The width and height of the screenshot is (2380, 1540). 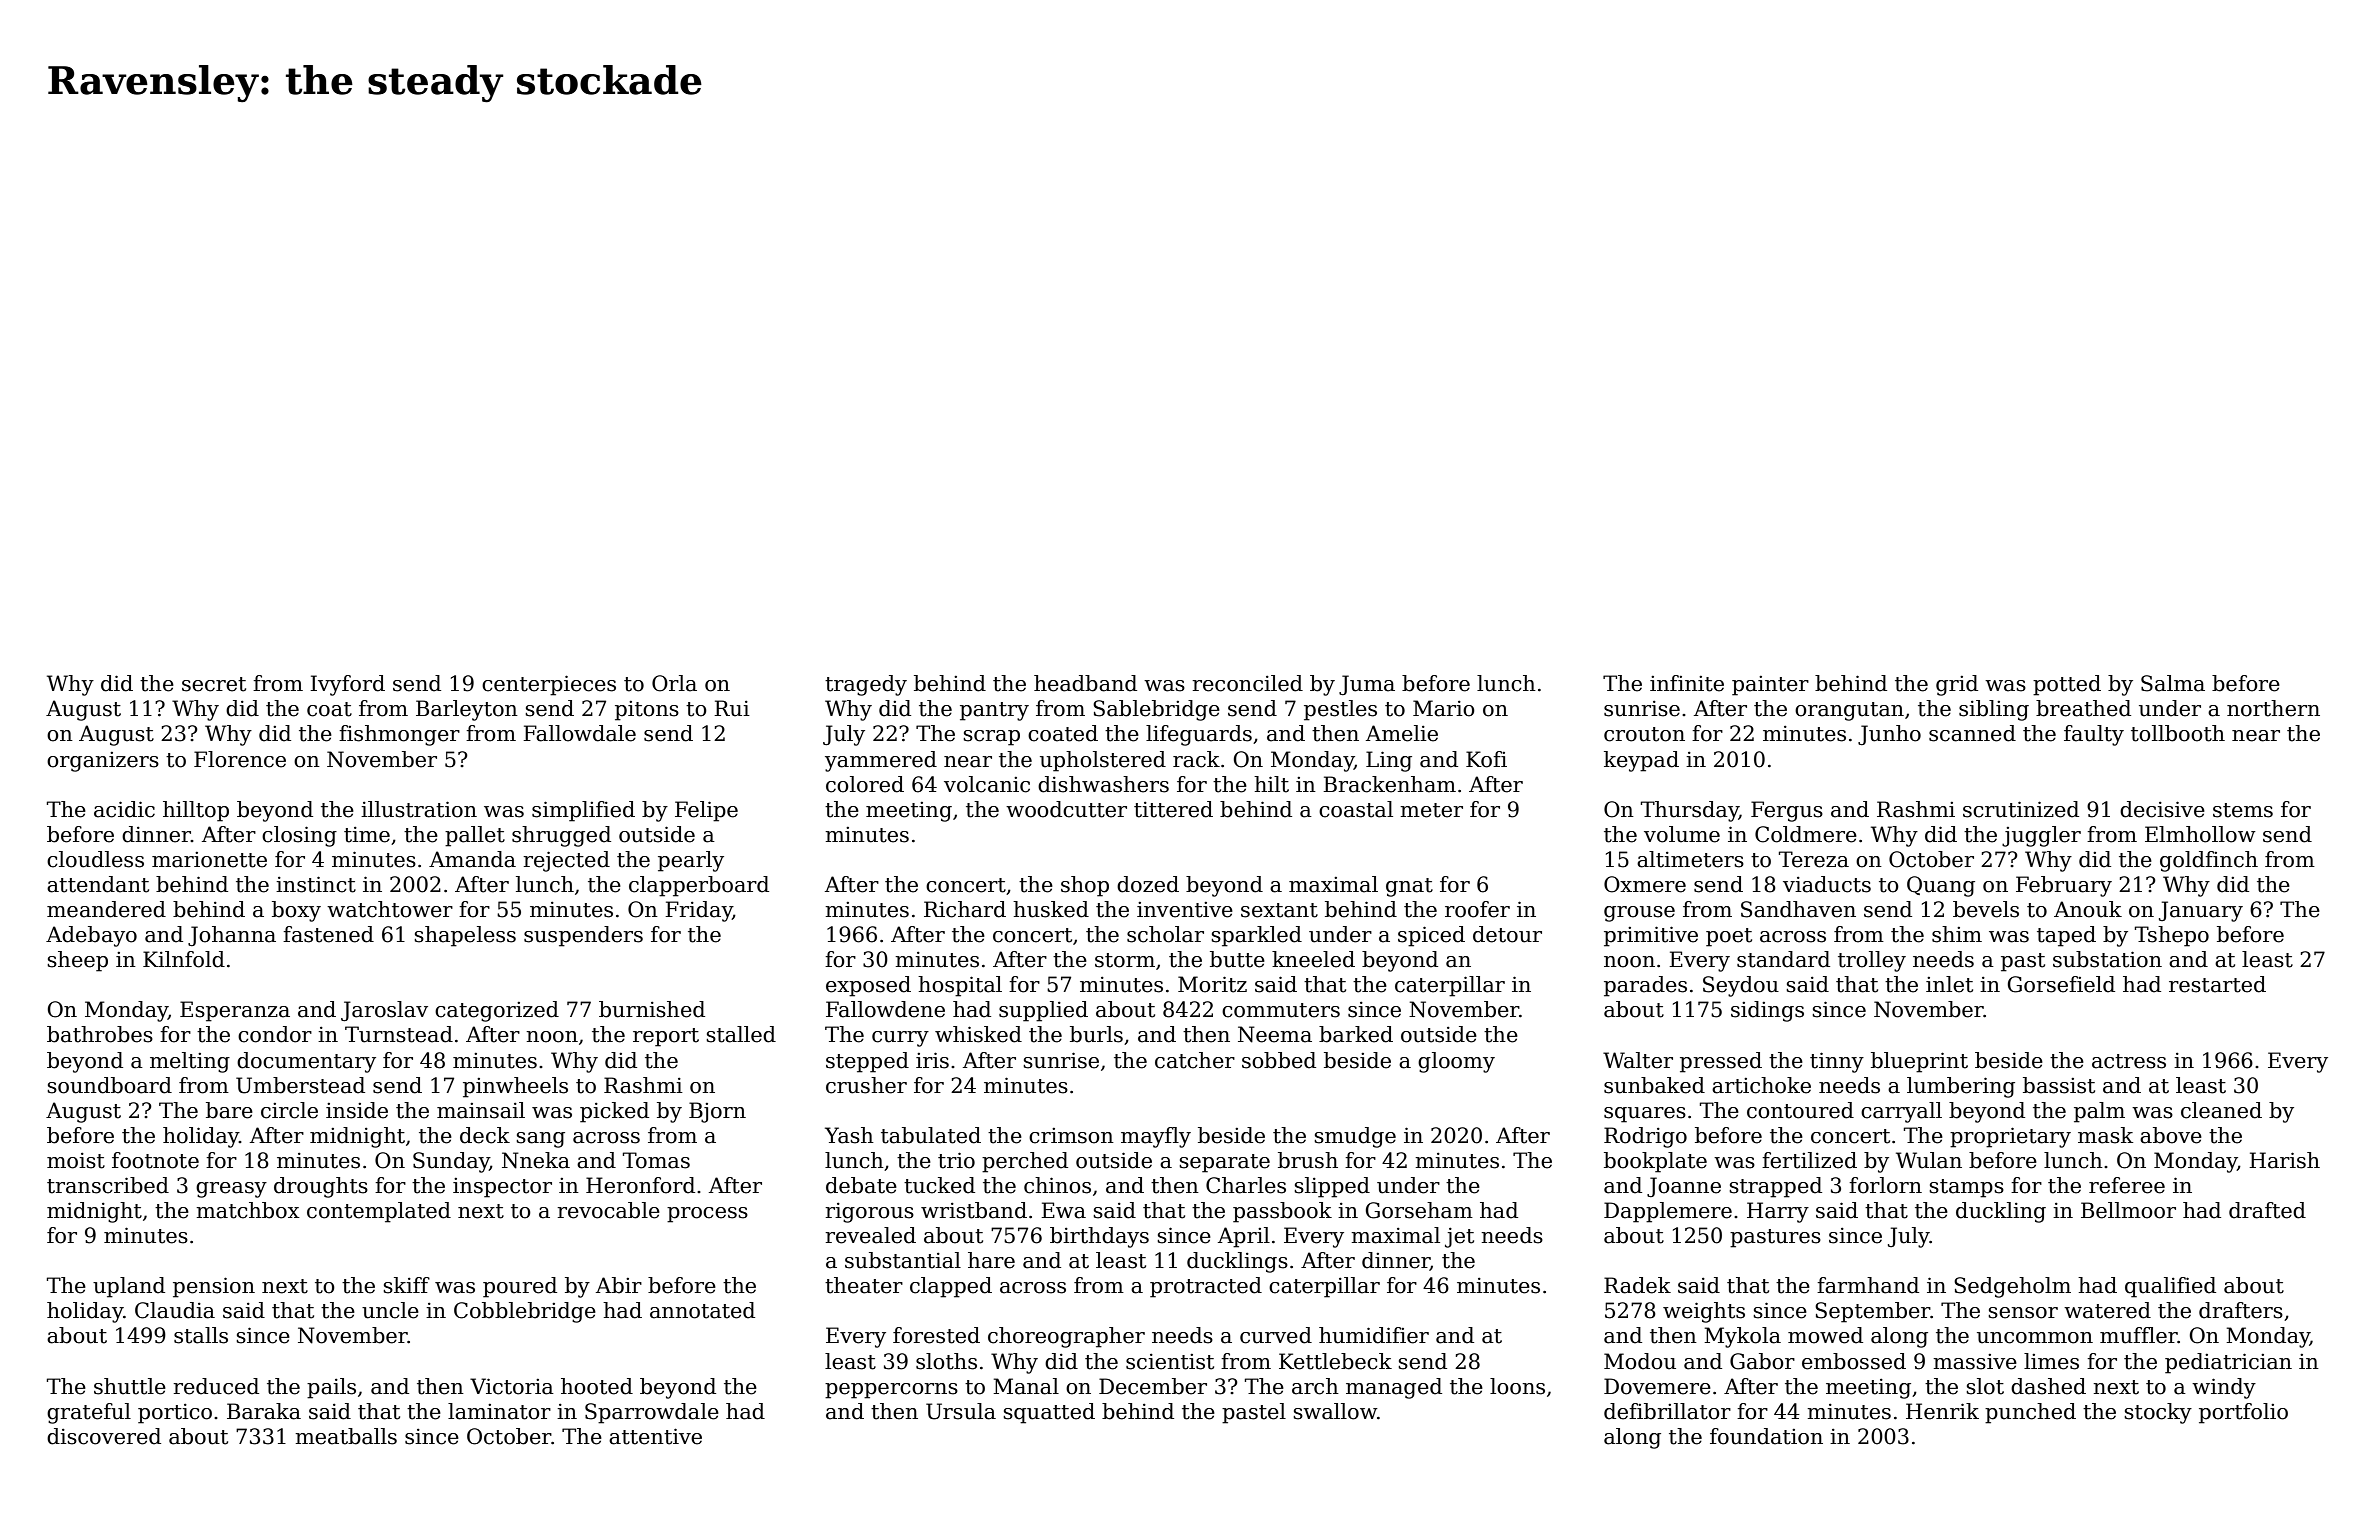 I want to click on deck, so click(x=485, y=1135).
